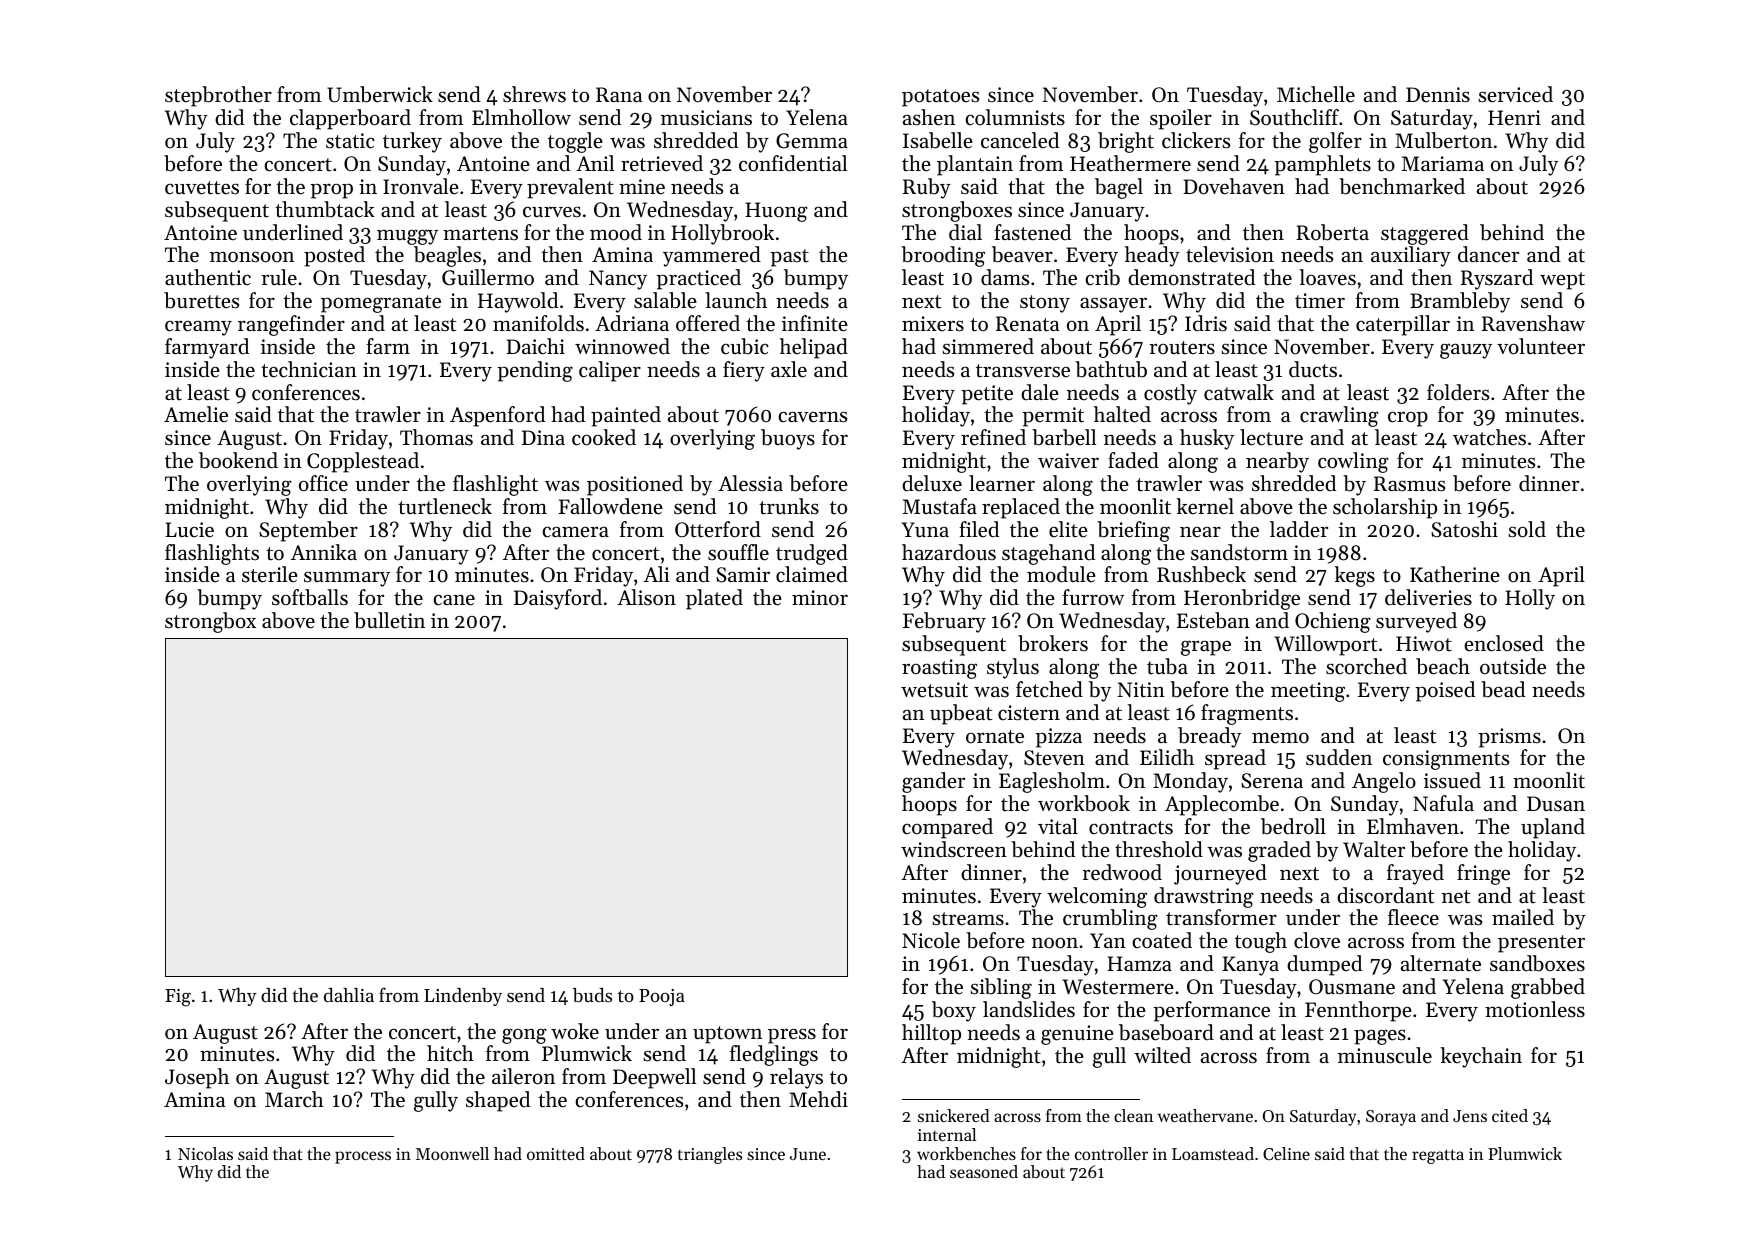  Describe the element at coordinates (202, 188) in the screenshot. I see `cuvettes` at that location.
